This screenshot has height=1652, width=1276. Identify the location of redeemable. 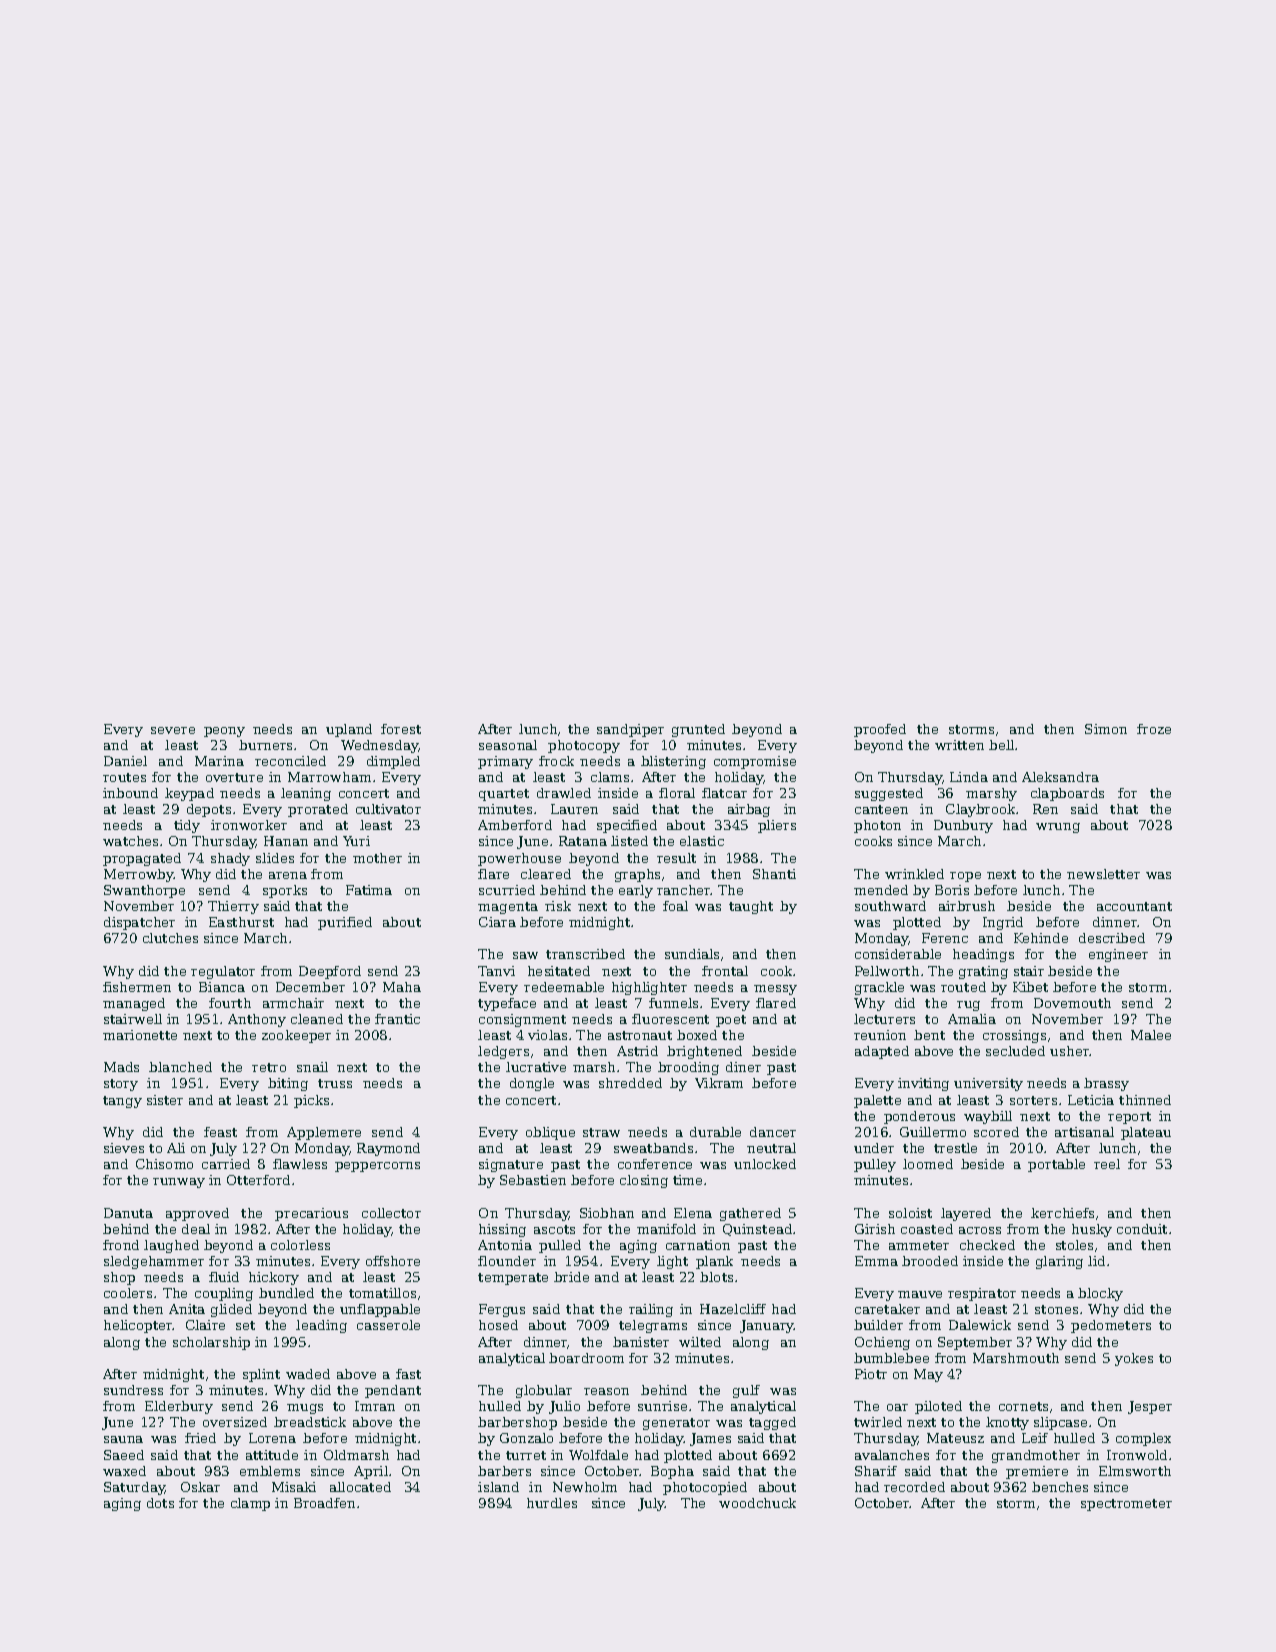
(564, 987).
